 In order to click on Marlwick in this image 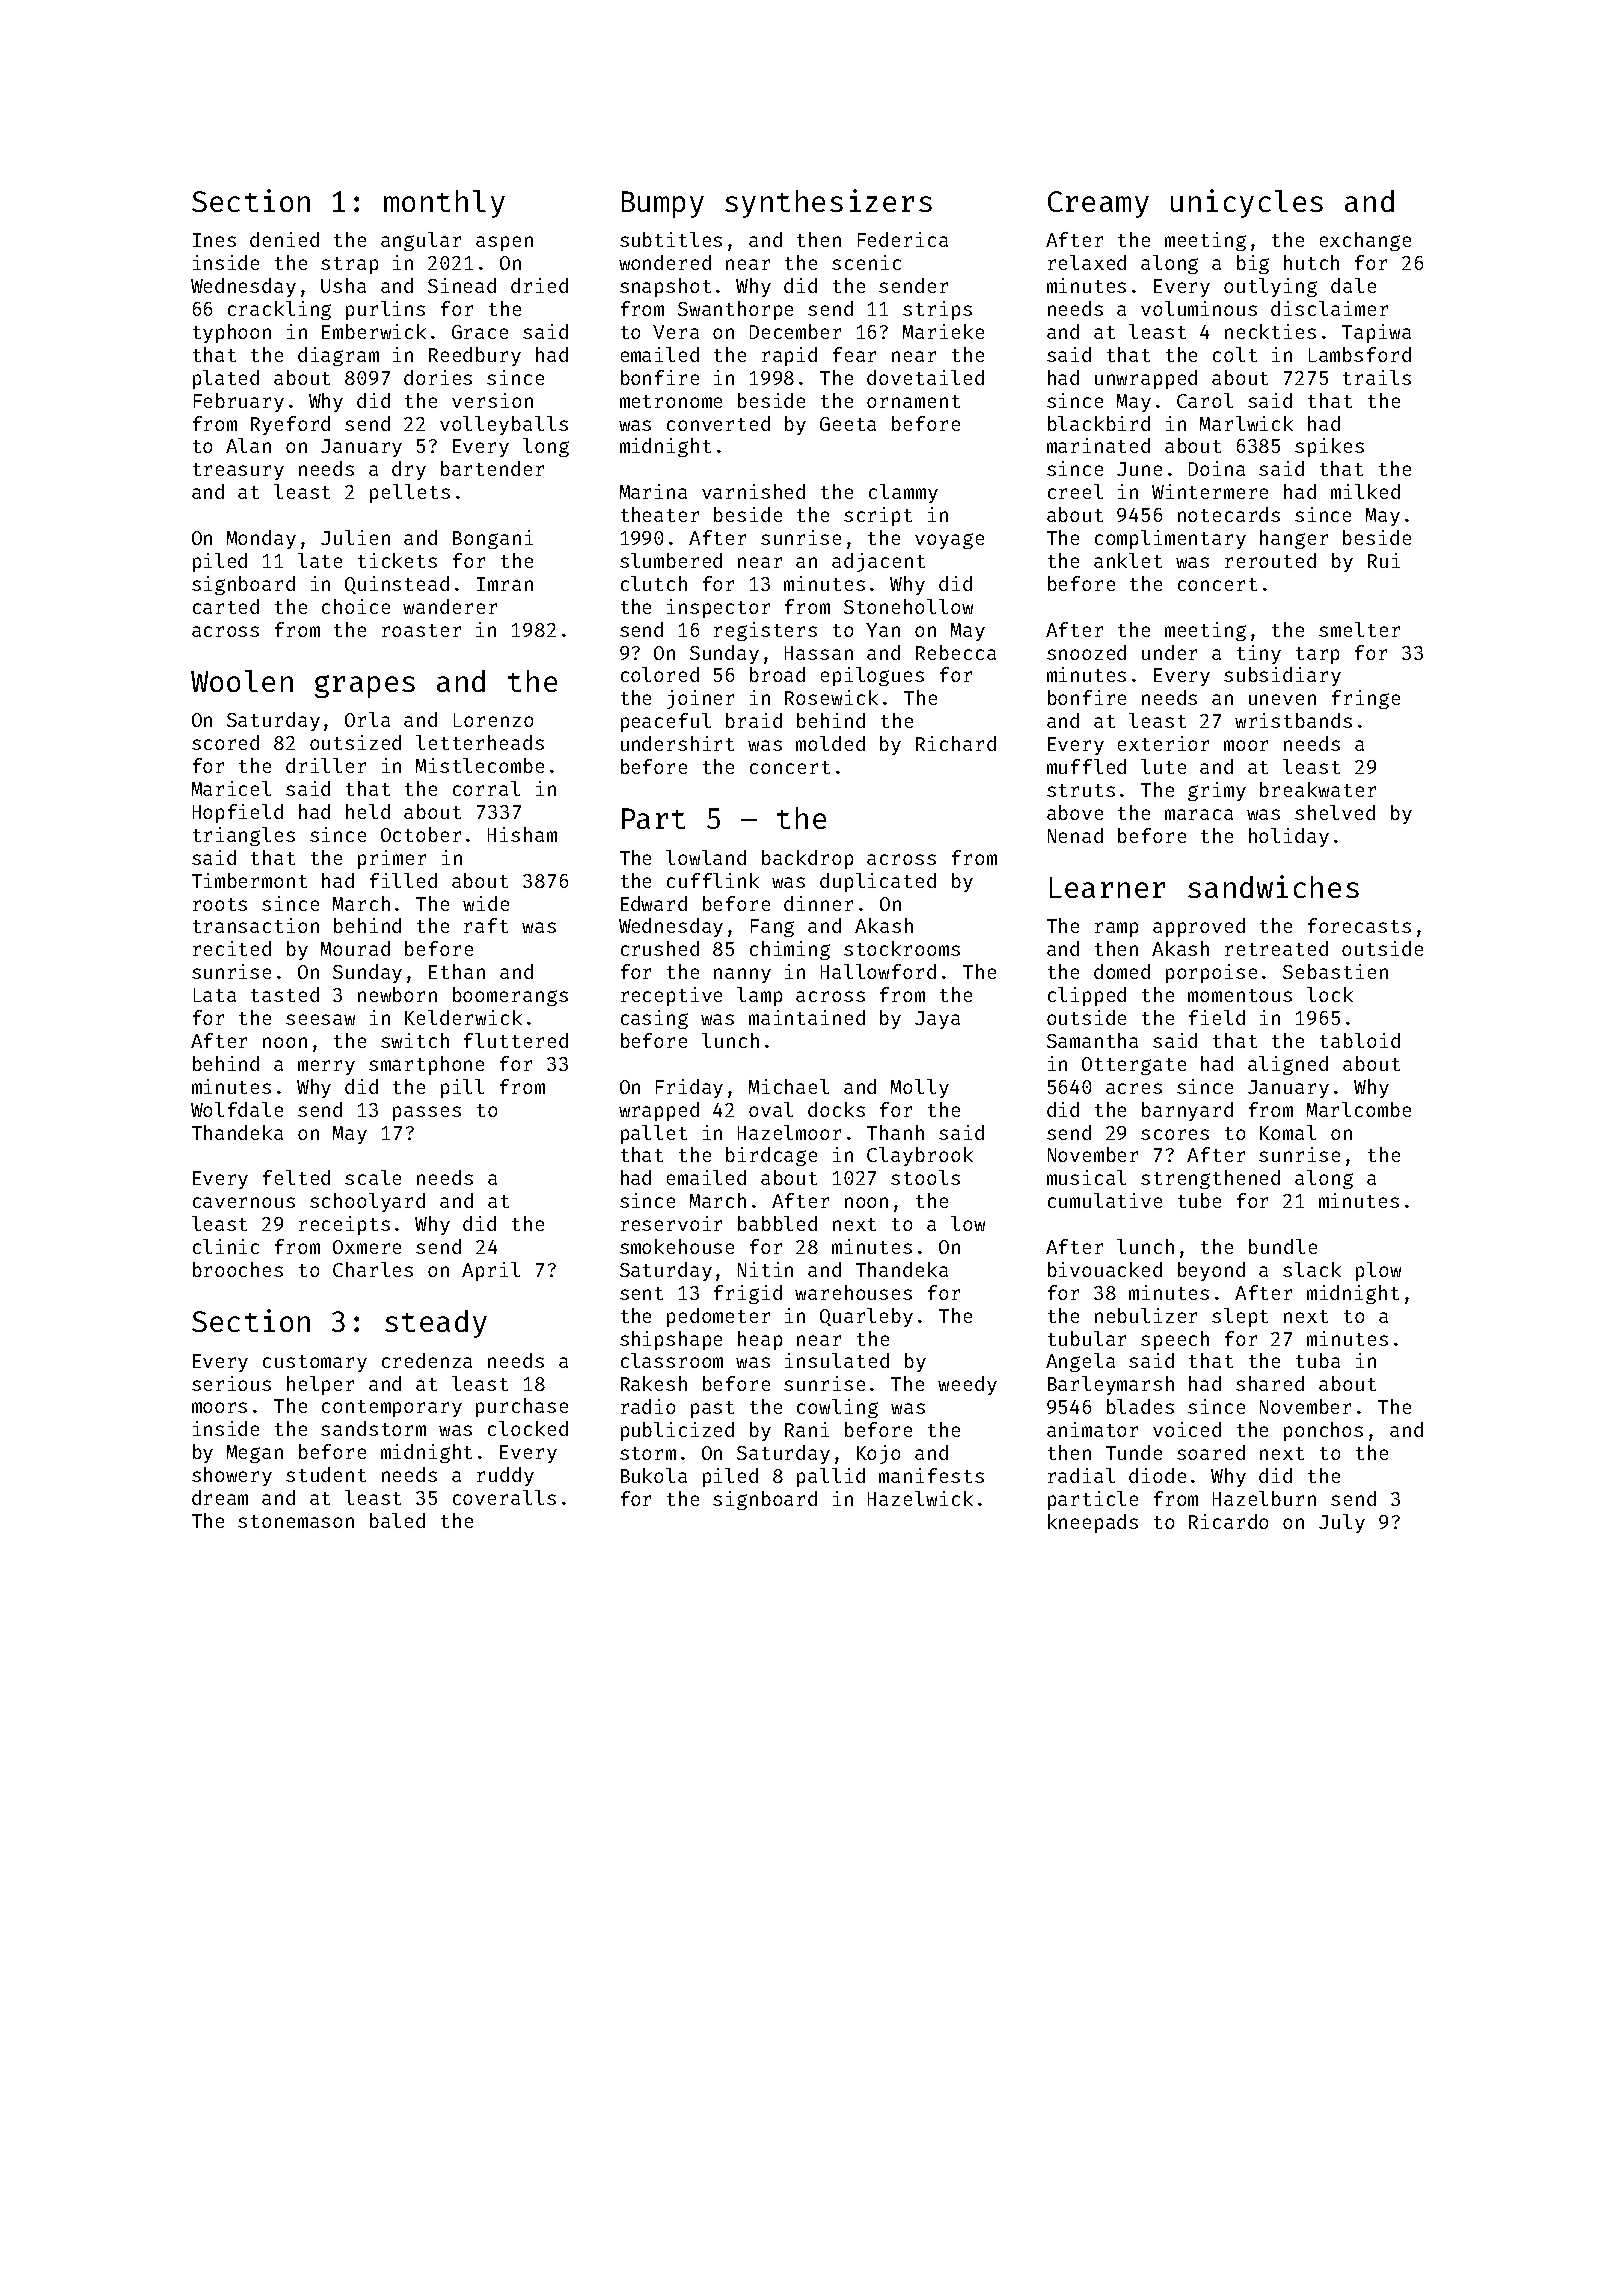, I will do `click(1246, 423)`.
